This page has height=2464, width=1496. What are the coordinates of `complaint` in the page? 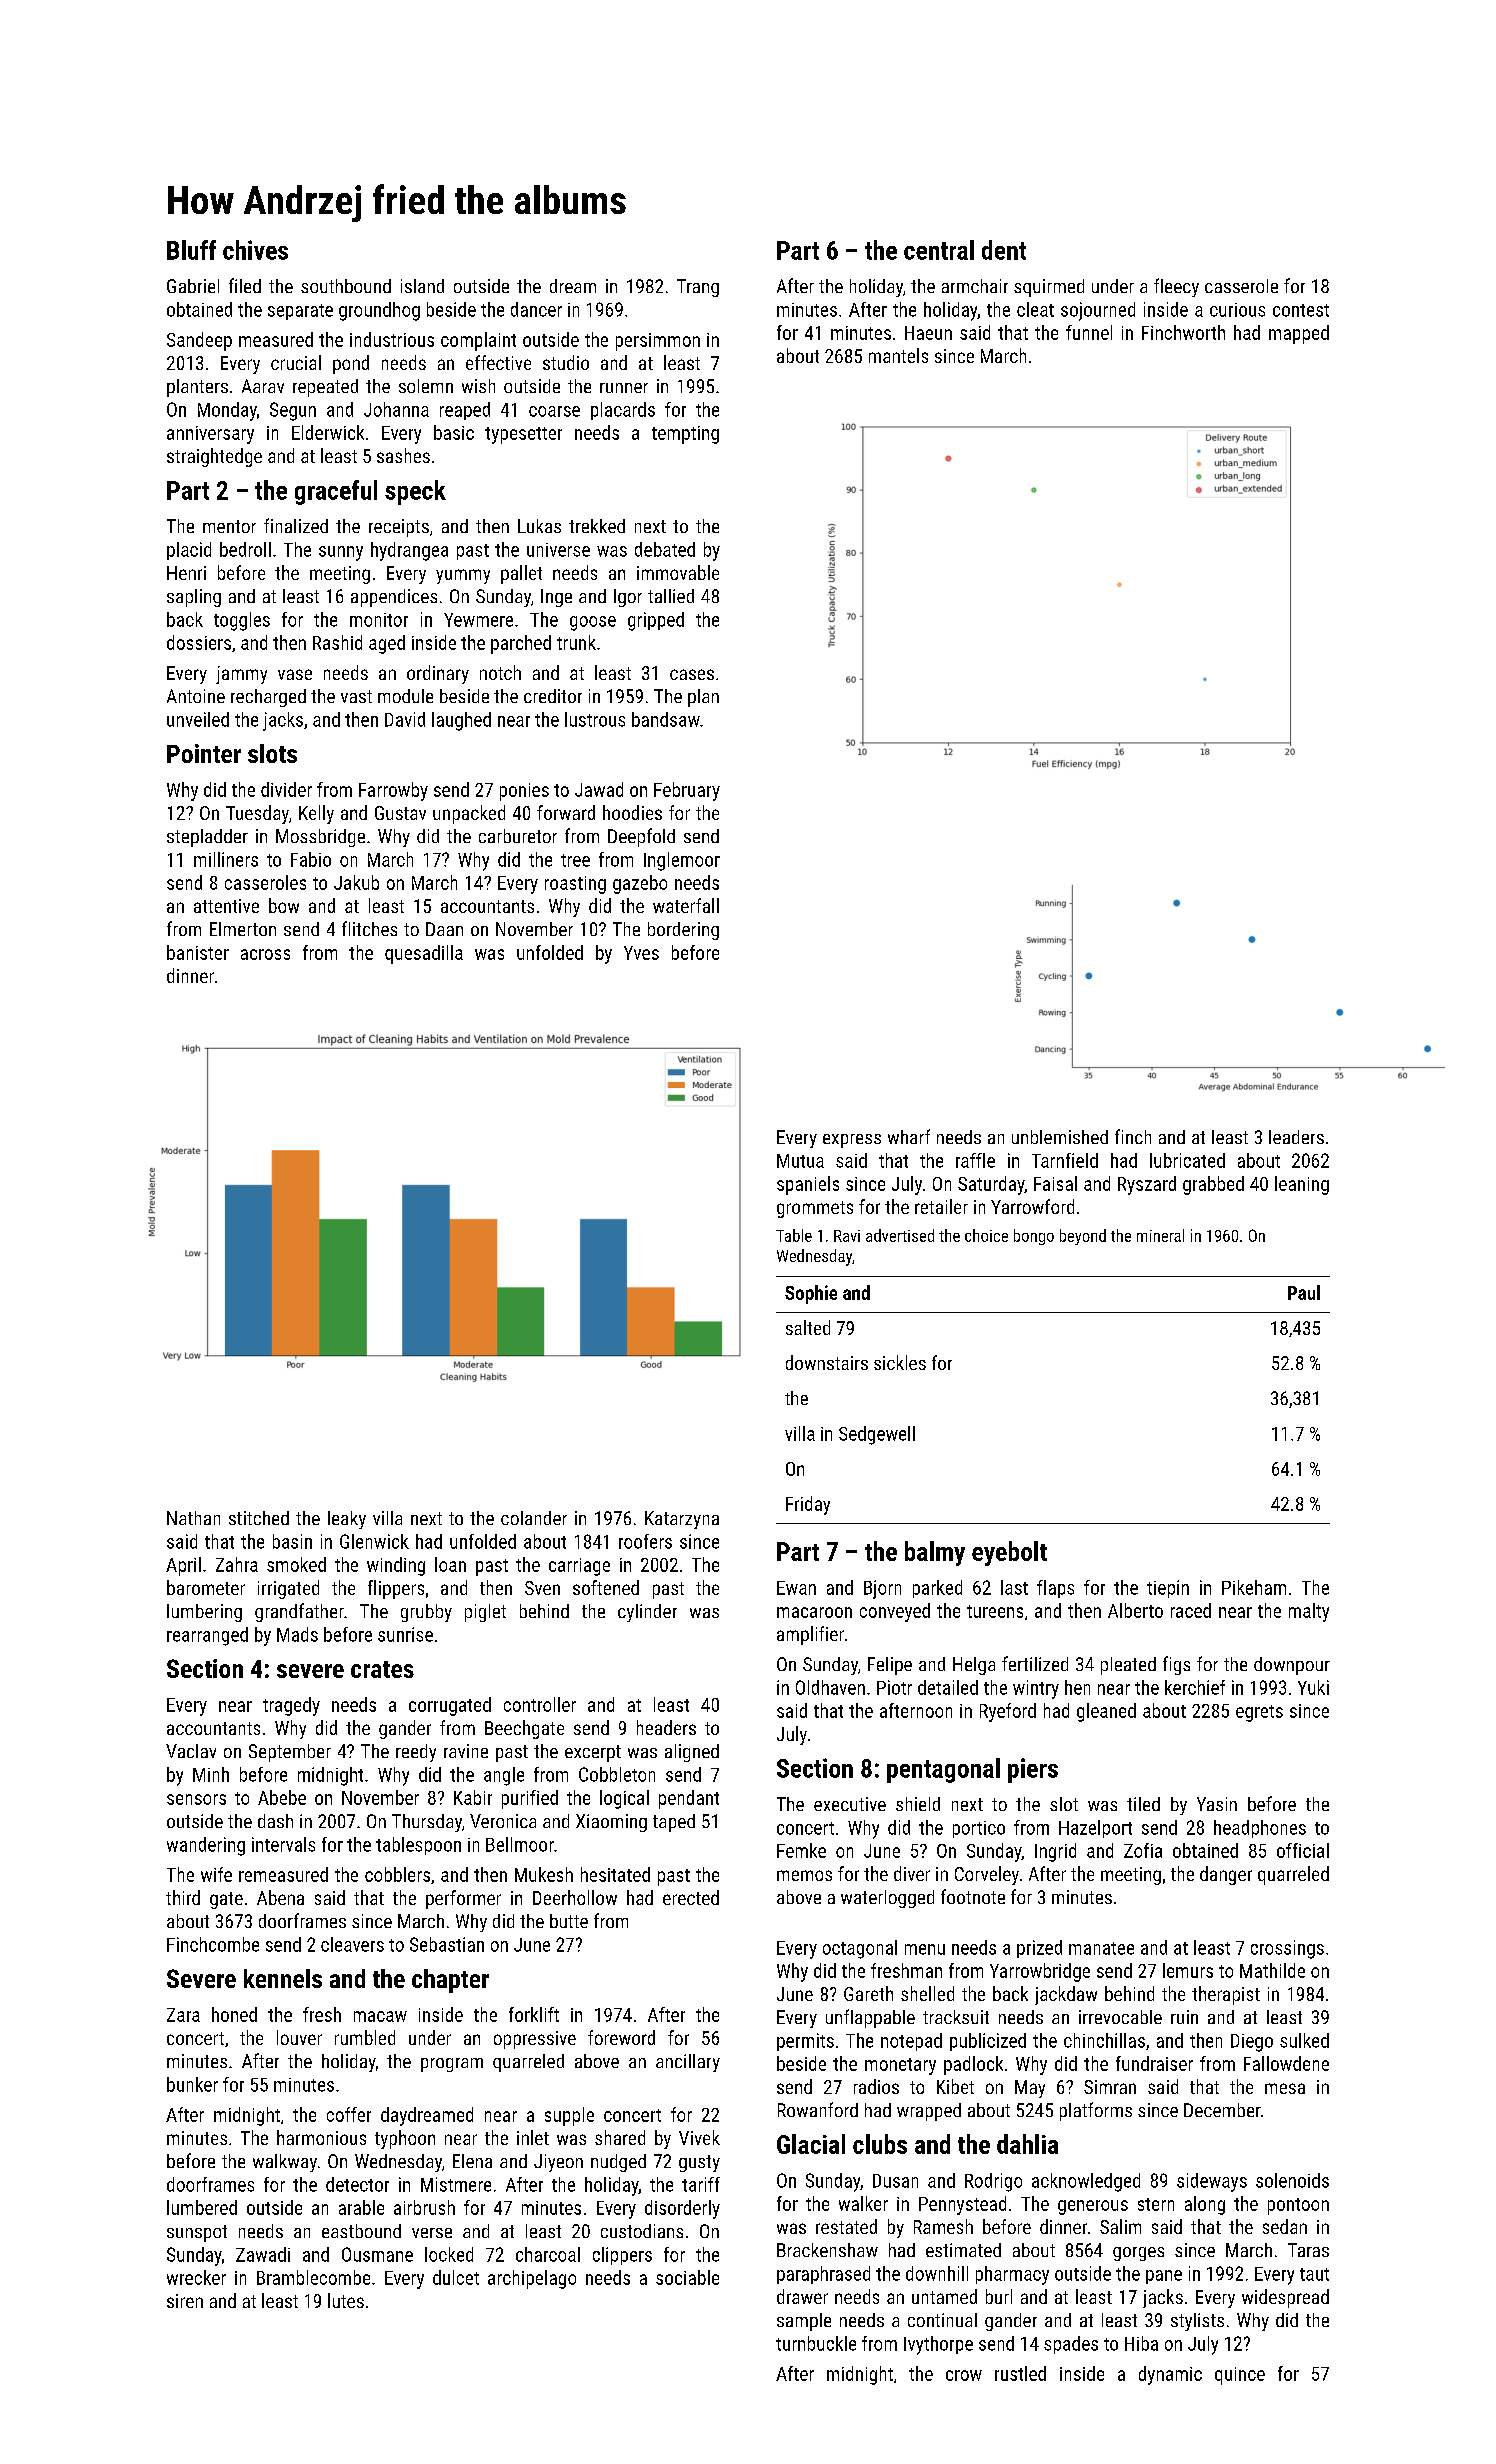 It's located at (478, 341).
